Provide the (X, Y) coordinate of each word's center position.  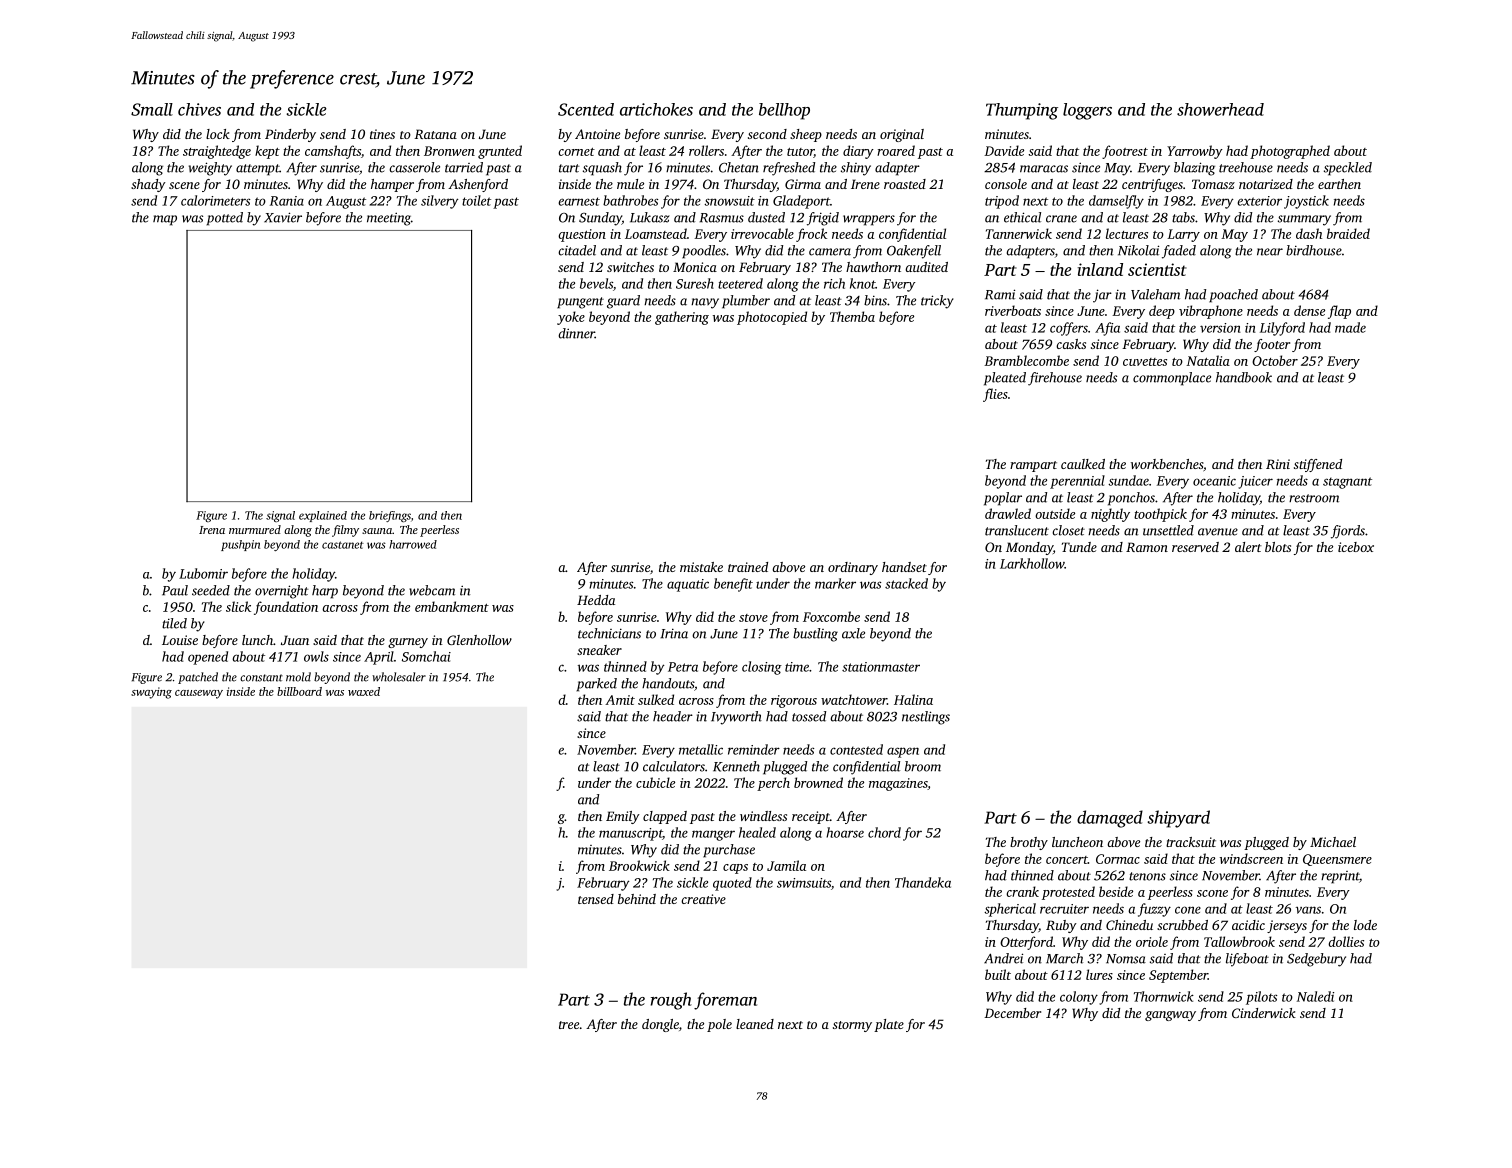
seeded (211, 590)
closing (762, 668)
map (165, 220)
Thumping (1022, 111)
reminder (754, 749)
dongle (660, 1025)
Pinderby (290, 135)
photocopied (772, 318)
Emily (623, 817)
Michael (1333, 842)
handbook (1244, 377)
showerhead (1220, 109)
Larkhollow (1032, 563)
